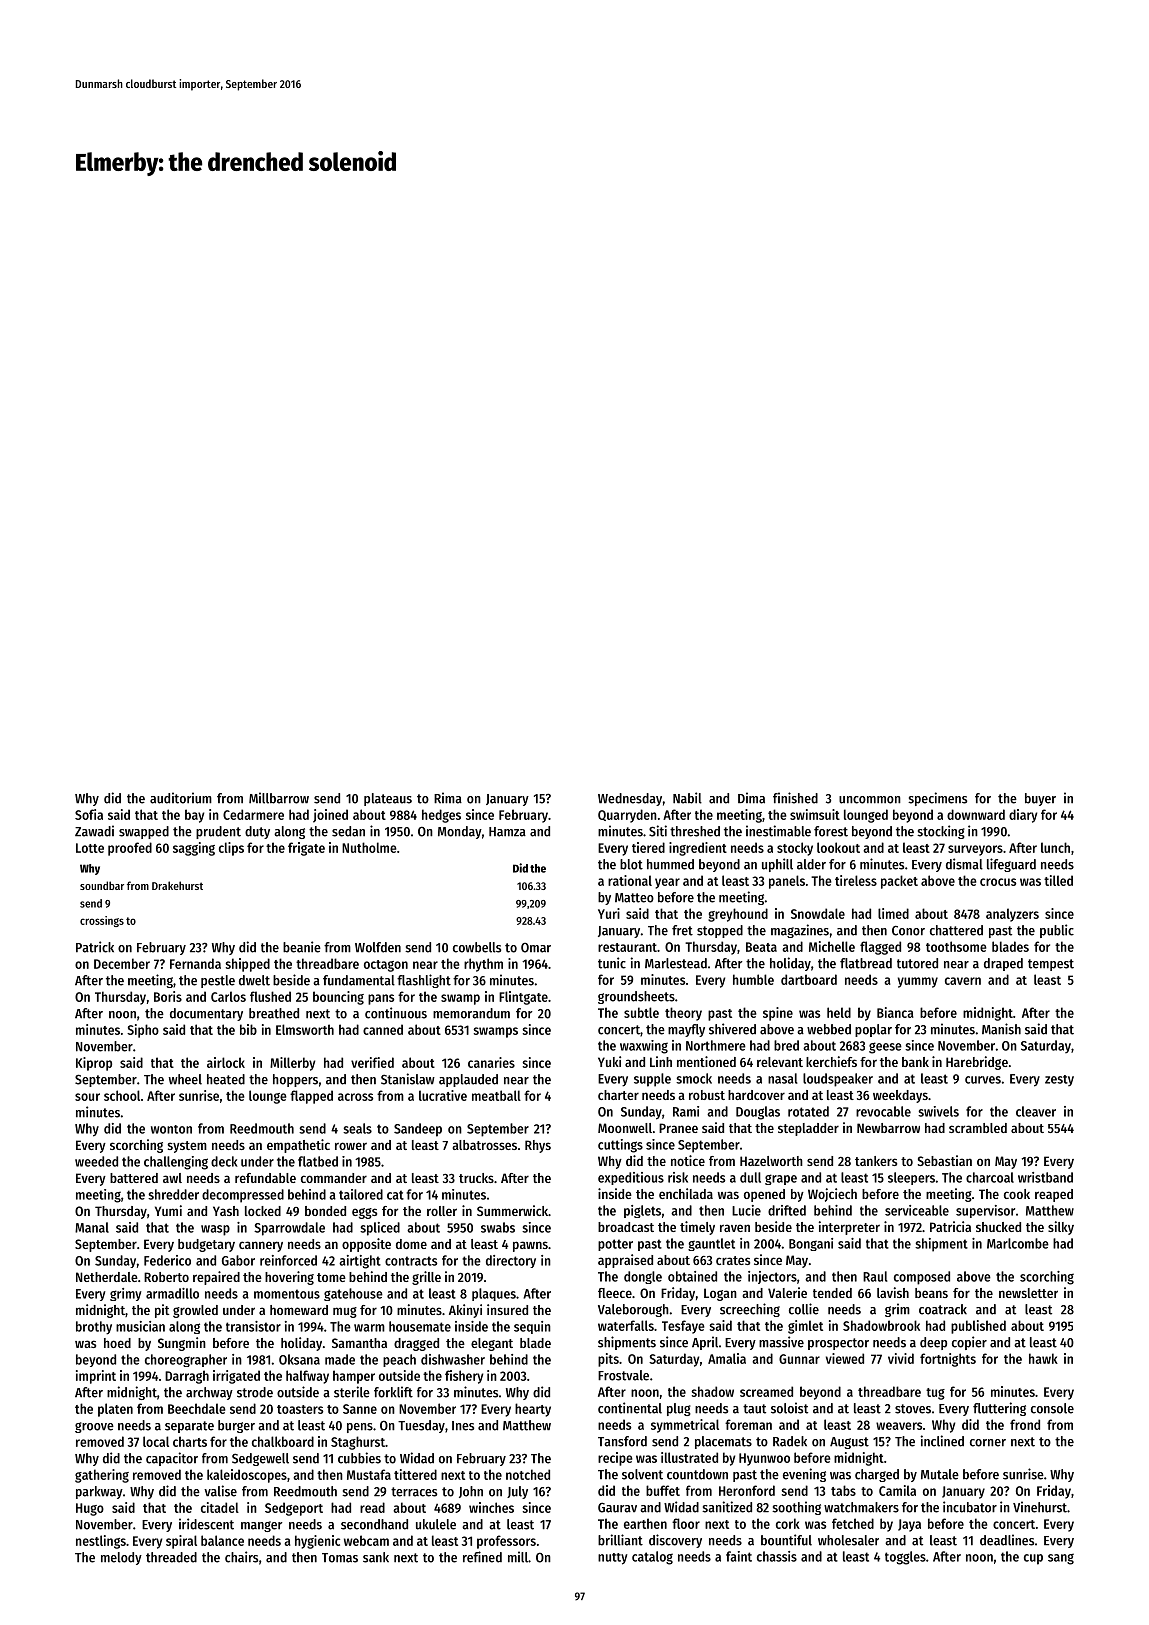 The width and height of the document is (1149, 1625). What do you see at coordinates (416, 1344) in the document?
I see `dragged` at bounding box center [416, 1344].
